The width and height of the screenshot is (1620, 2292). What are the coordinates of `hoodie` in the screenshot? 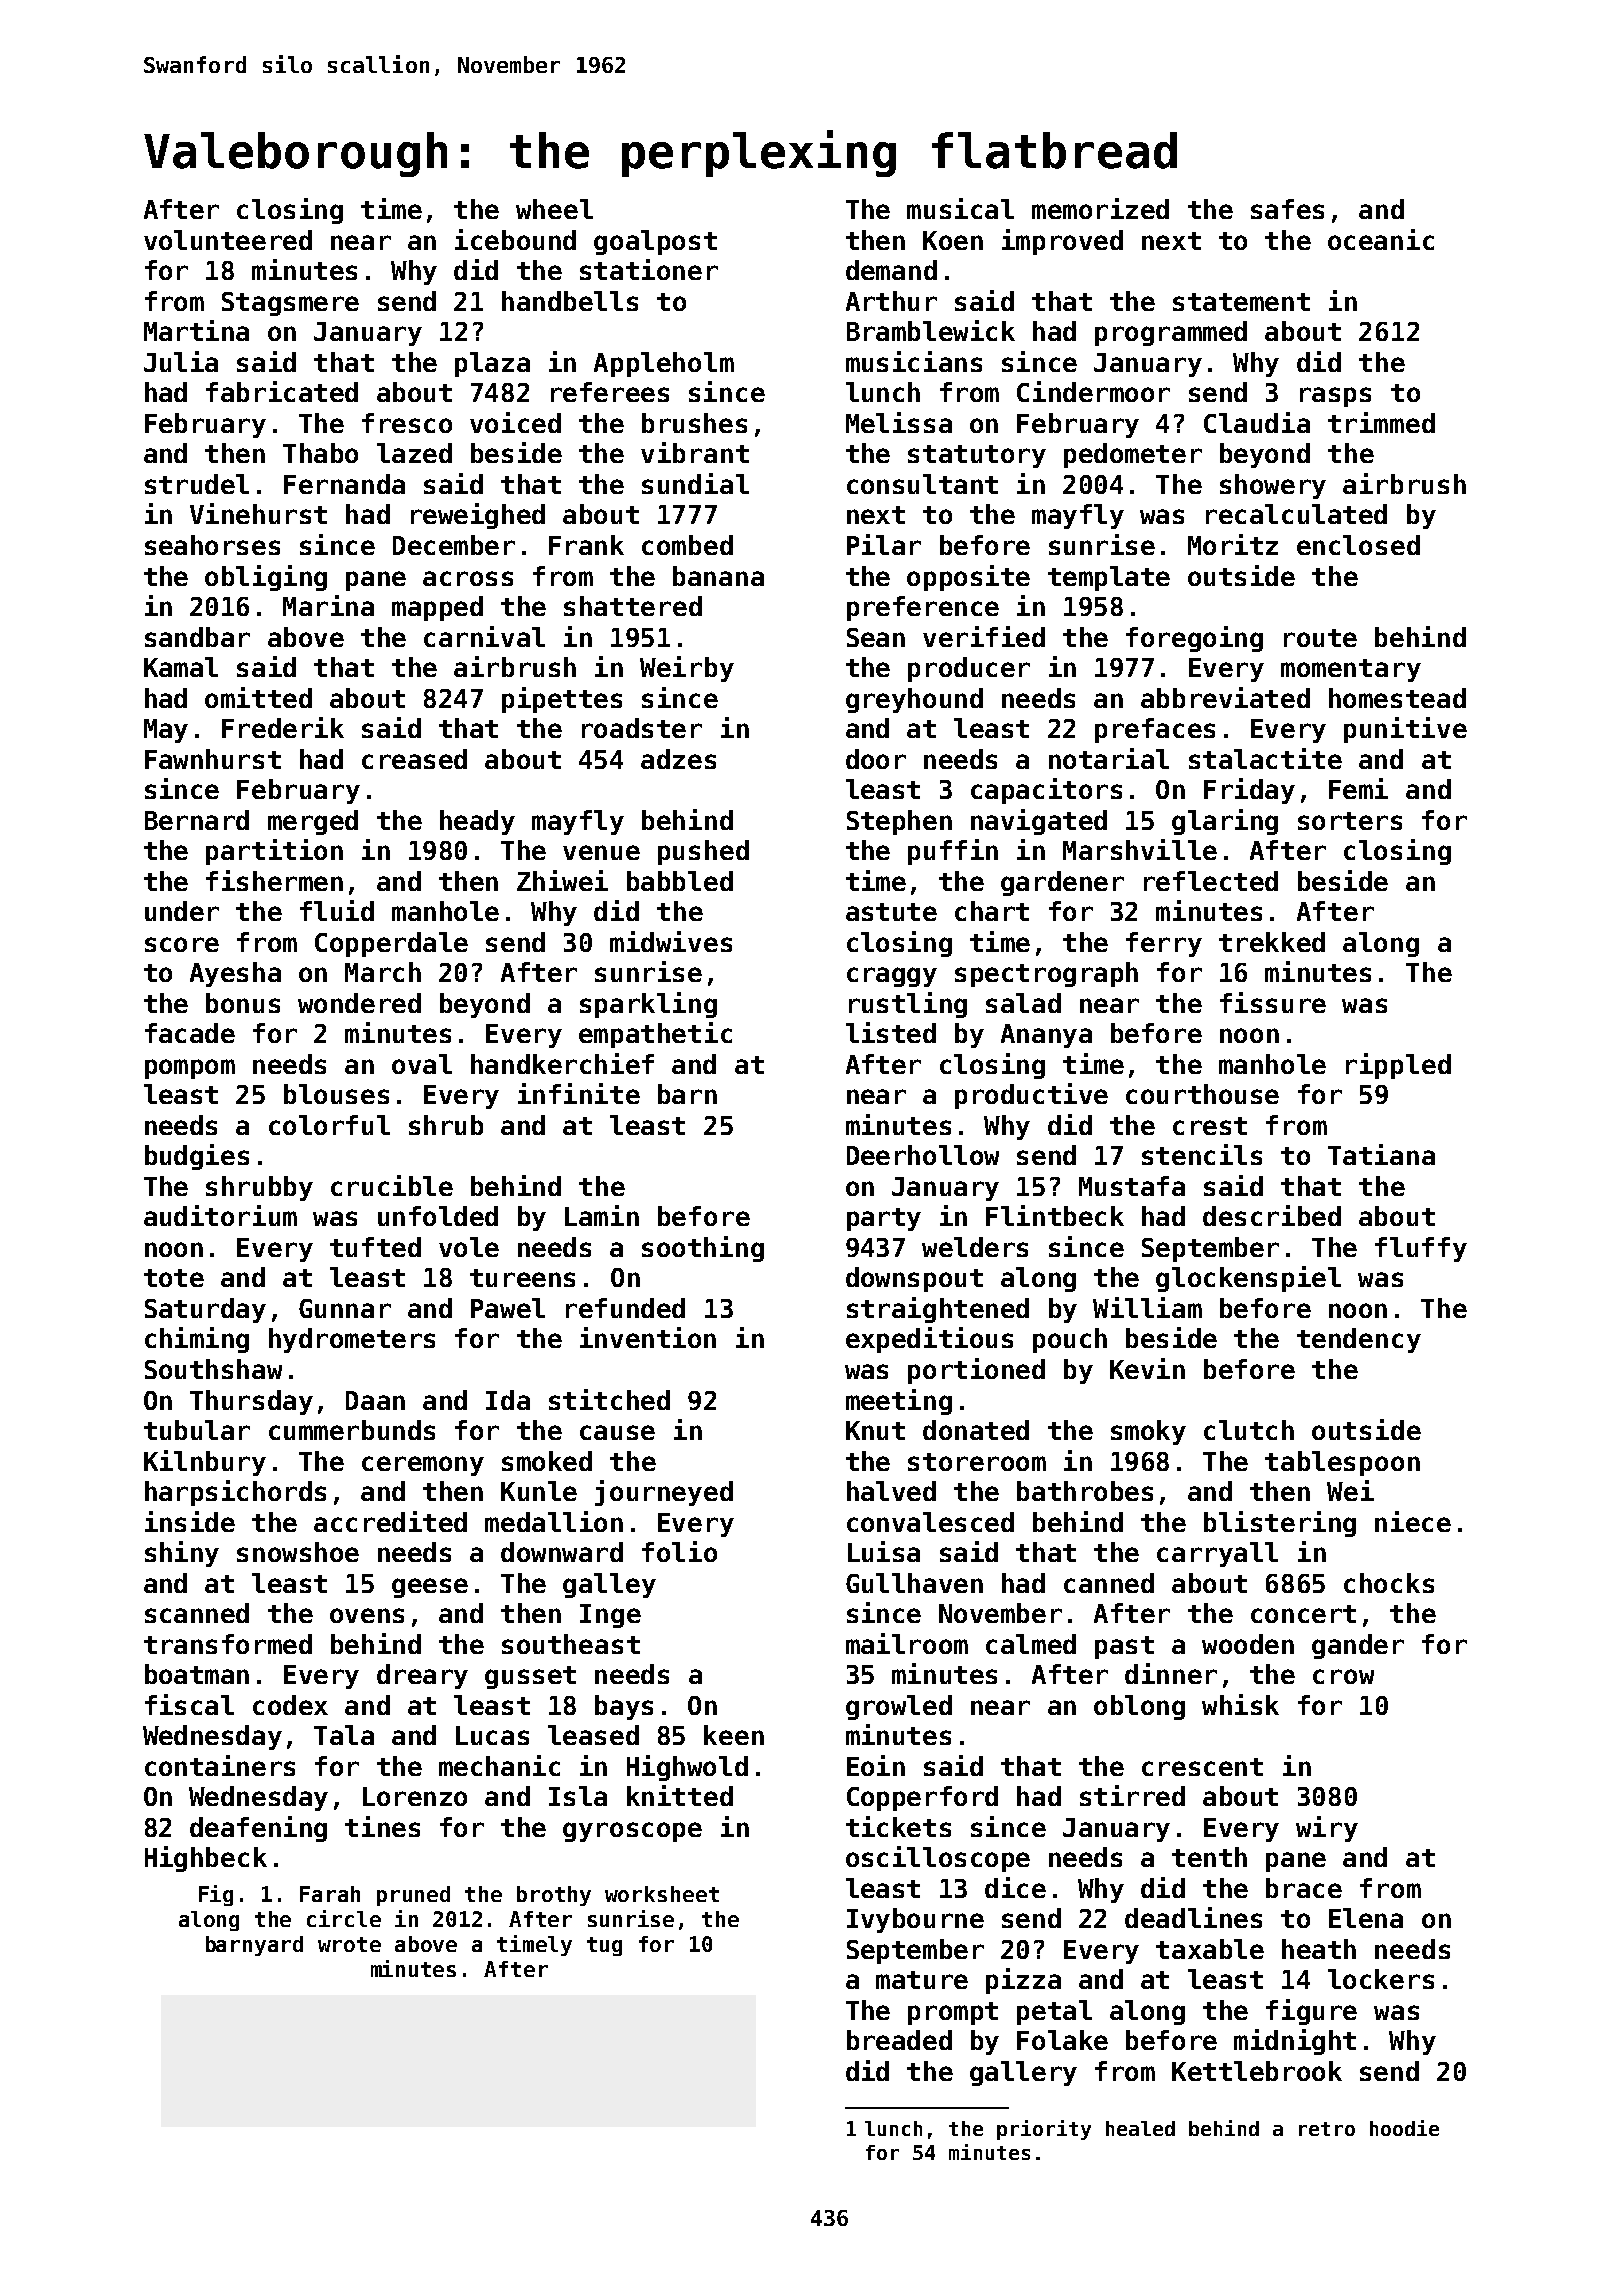 It's located at (1404, 2128).
